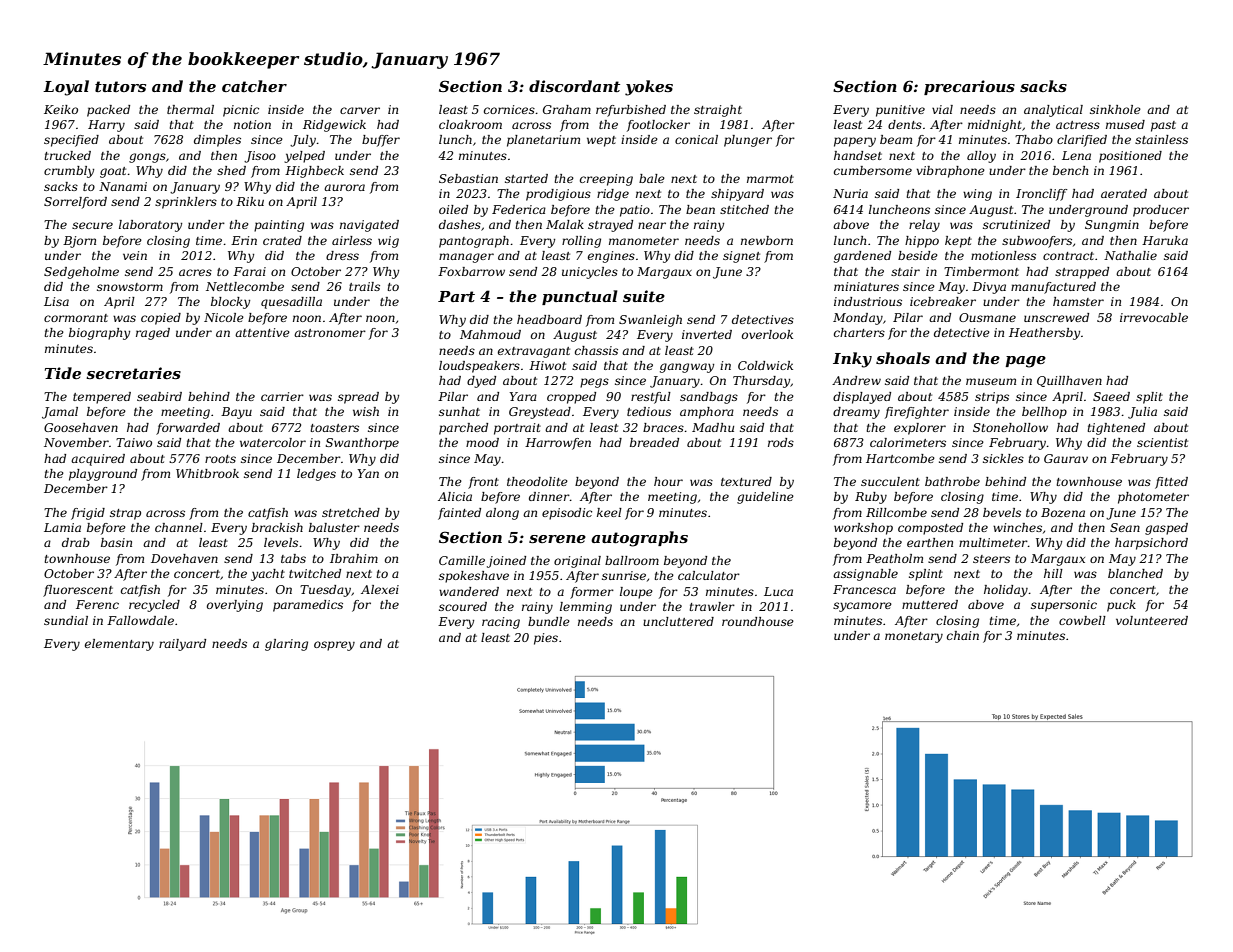 The image size is (1233, 952). What do you see at coordinates (342, 255) in the screenshot?
I see `dress` at bounding box center [342, 255].
